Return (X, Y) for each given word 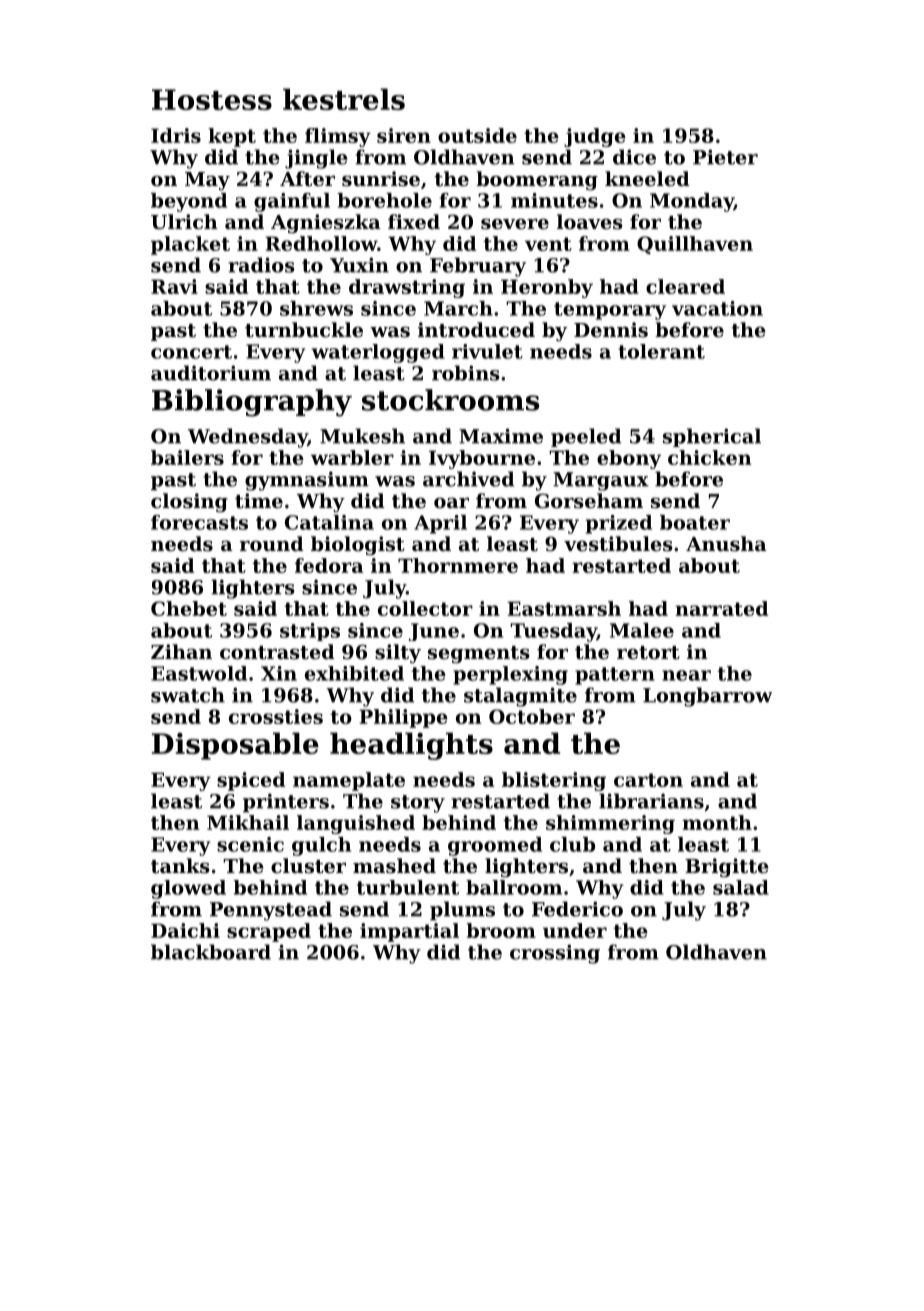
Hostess (212, 99)
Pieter (725, 157)
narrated (721, 608)
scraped (269, 932)
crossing (555, 954)
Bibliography (252, 403)
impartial (409, 932)
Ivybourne (482, 459)
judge (595, 137)
